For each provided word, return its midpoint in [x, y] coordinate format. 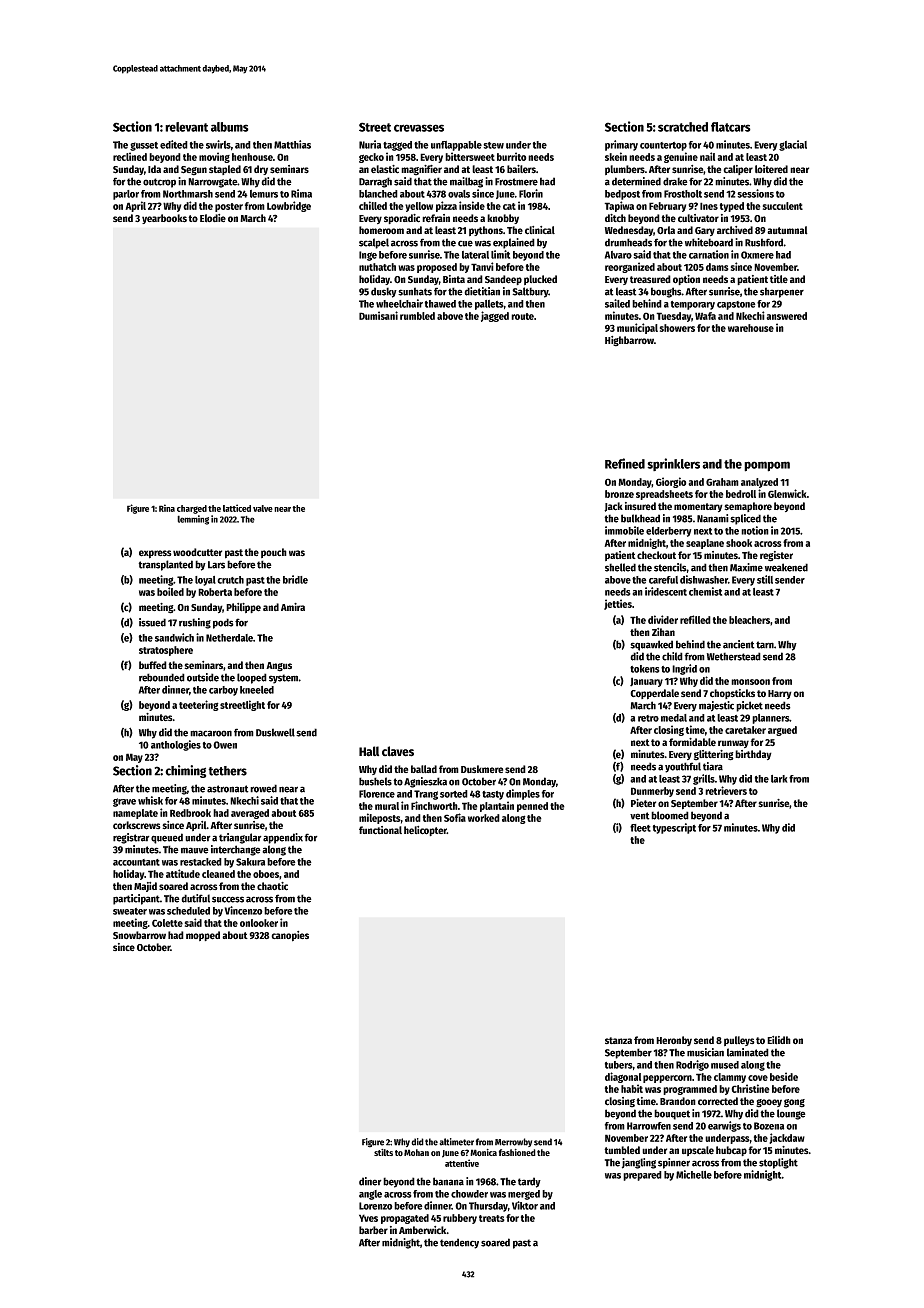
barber [373, 1230]
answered [786, 316]
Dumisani [378, 315]
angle [370, 1195]
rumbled [417, 316]
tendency [459, 1243]
